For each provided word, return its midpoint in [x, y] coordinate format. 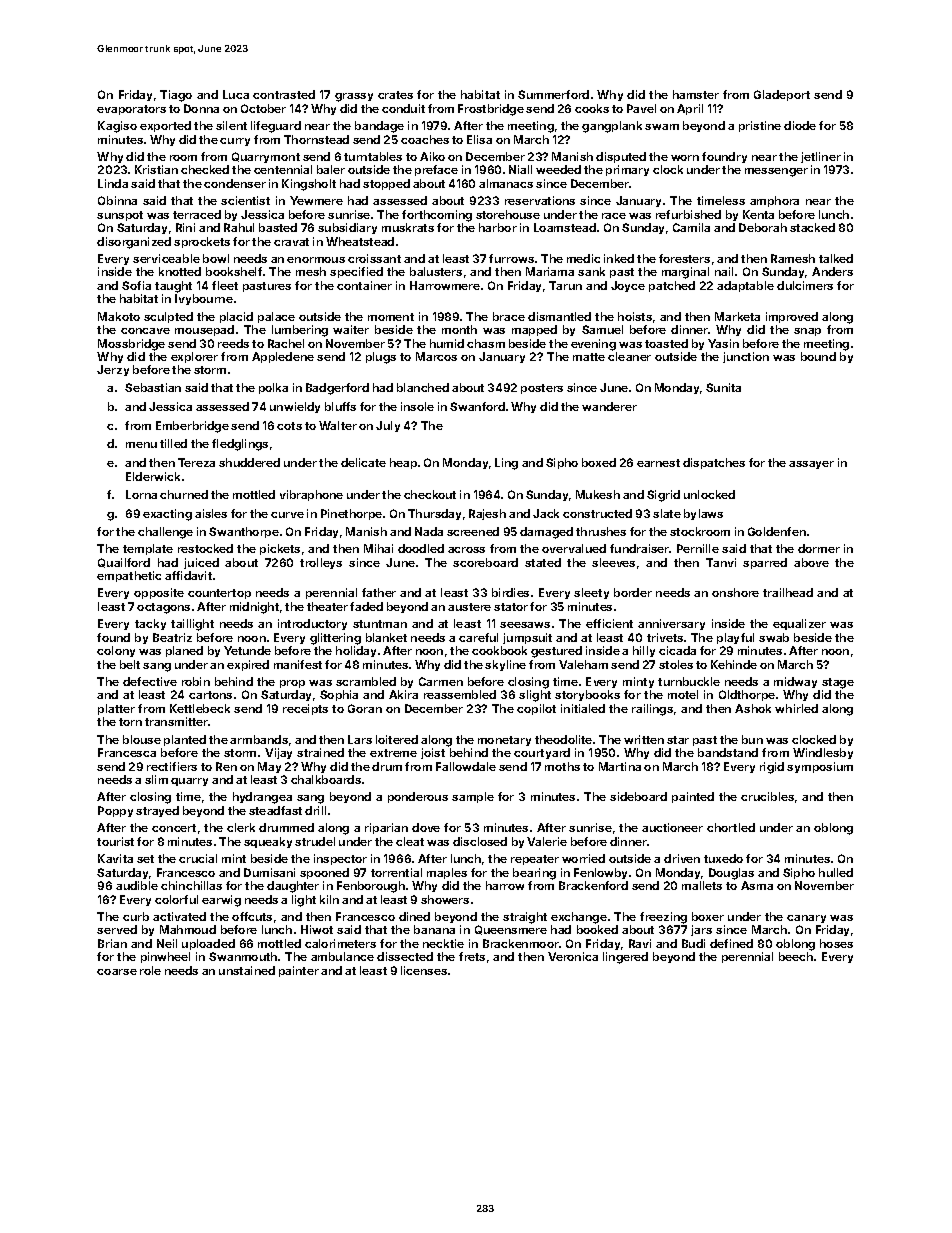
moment [391, 317]
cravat [291, 242]
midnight [254, 608]
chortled [731, 827]
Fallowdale [466, 766]
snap [807, 332]
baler [331, 169]
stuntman [380, 624]
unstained [247, 970]
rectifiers [172, 766]
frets [472, 956]
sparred [765, 563]
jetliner [821, 157]
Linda [113, 183]
